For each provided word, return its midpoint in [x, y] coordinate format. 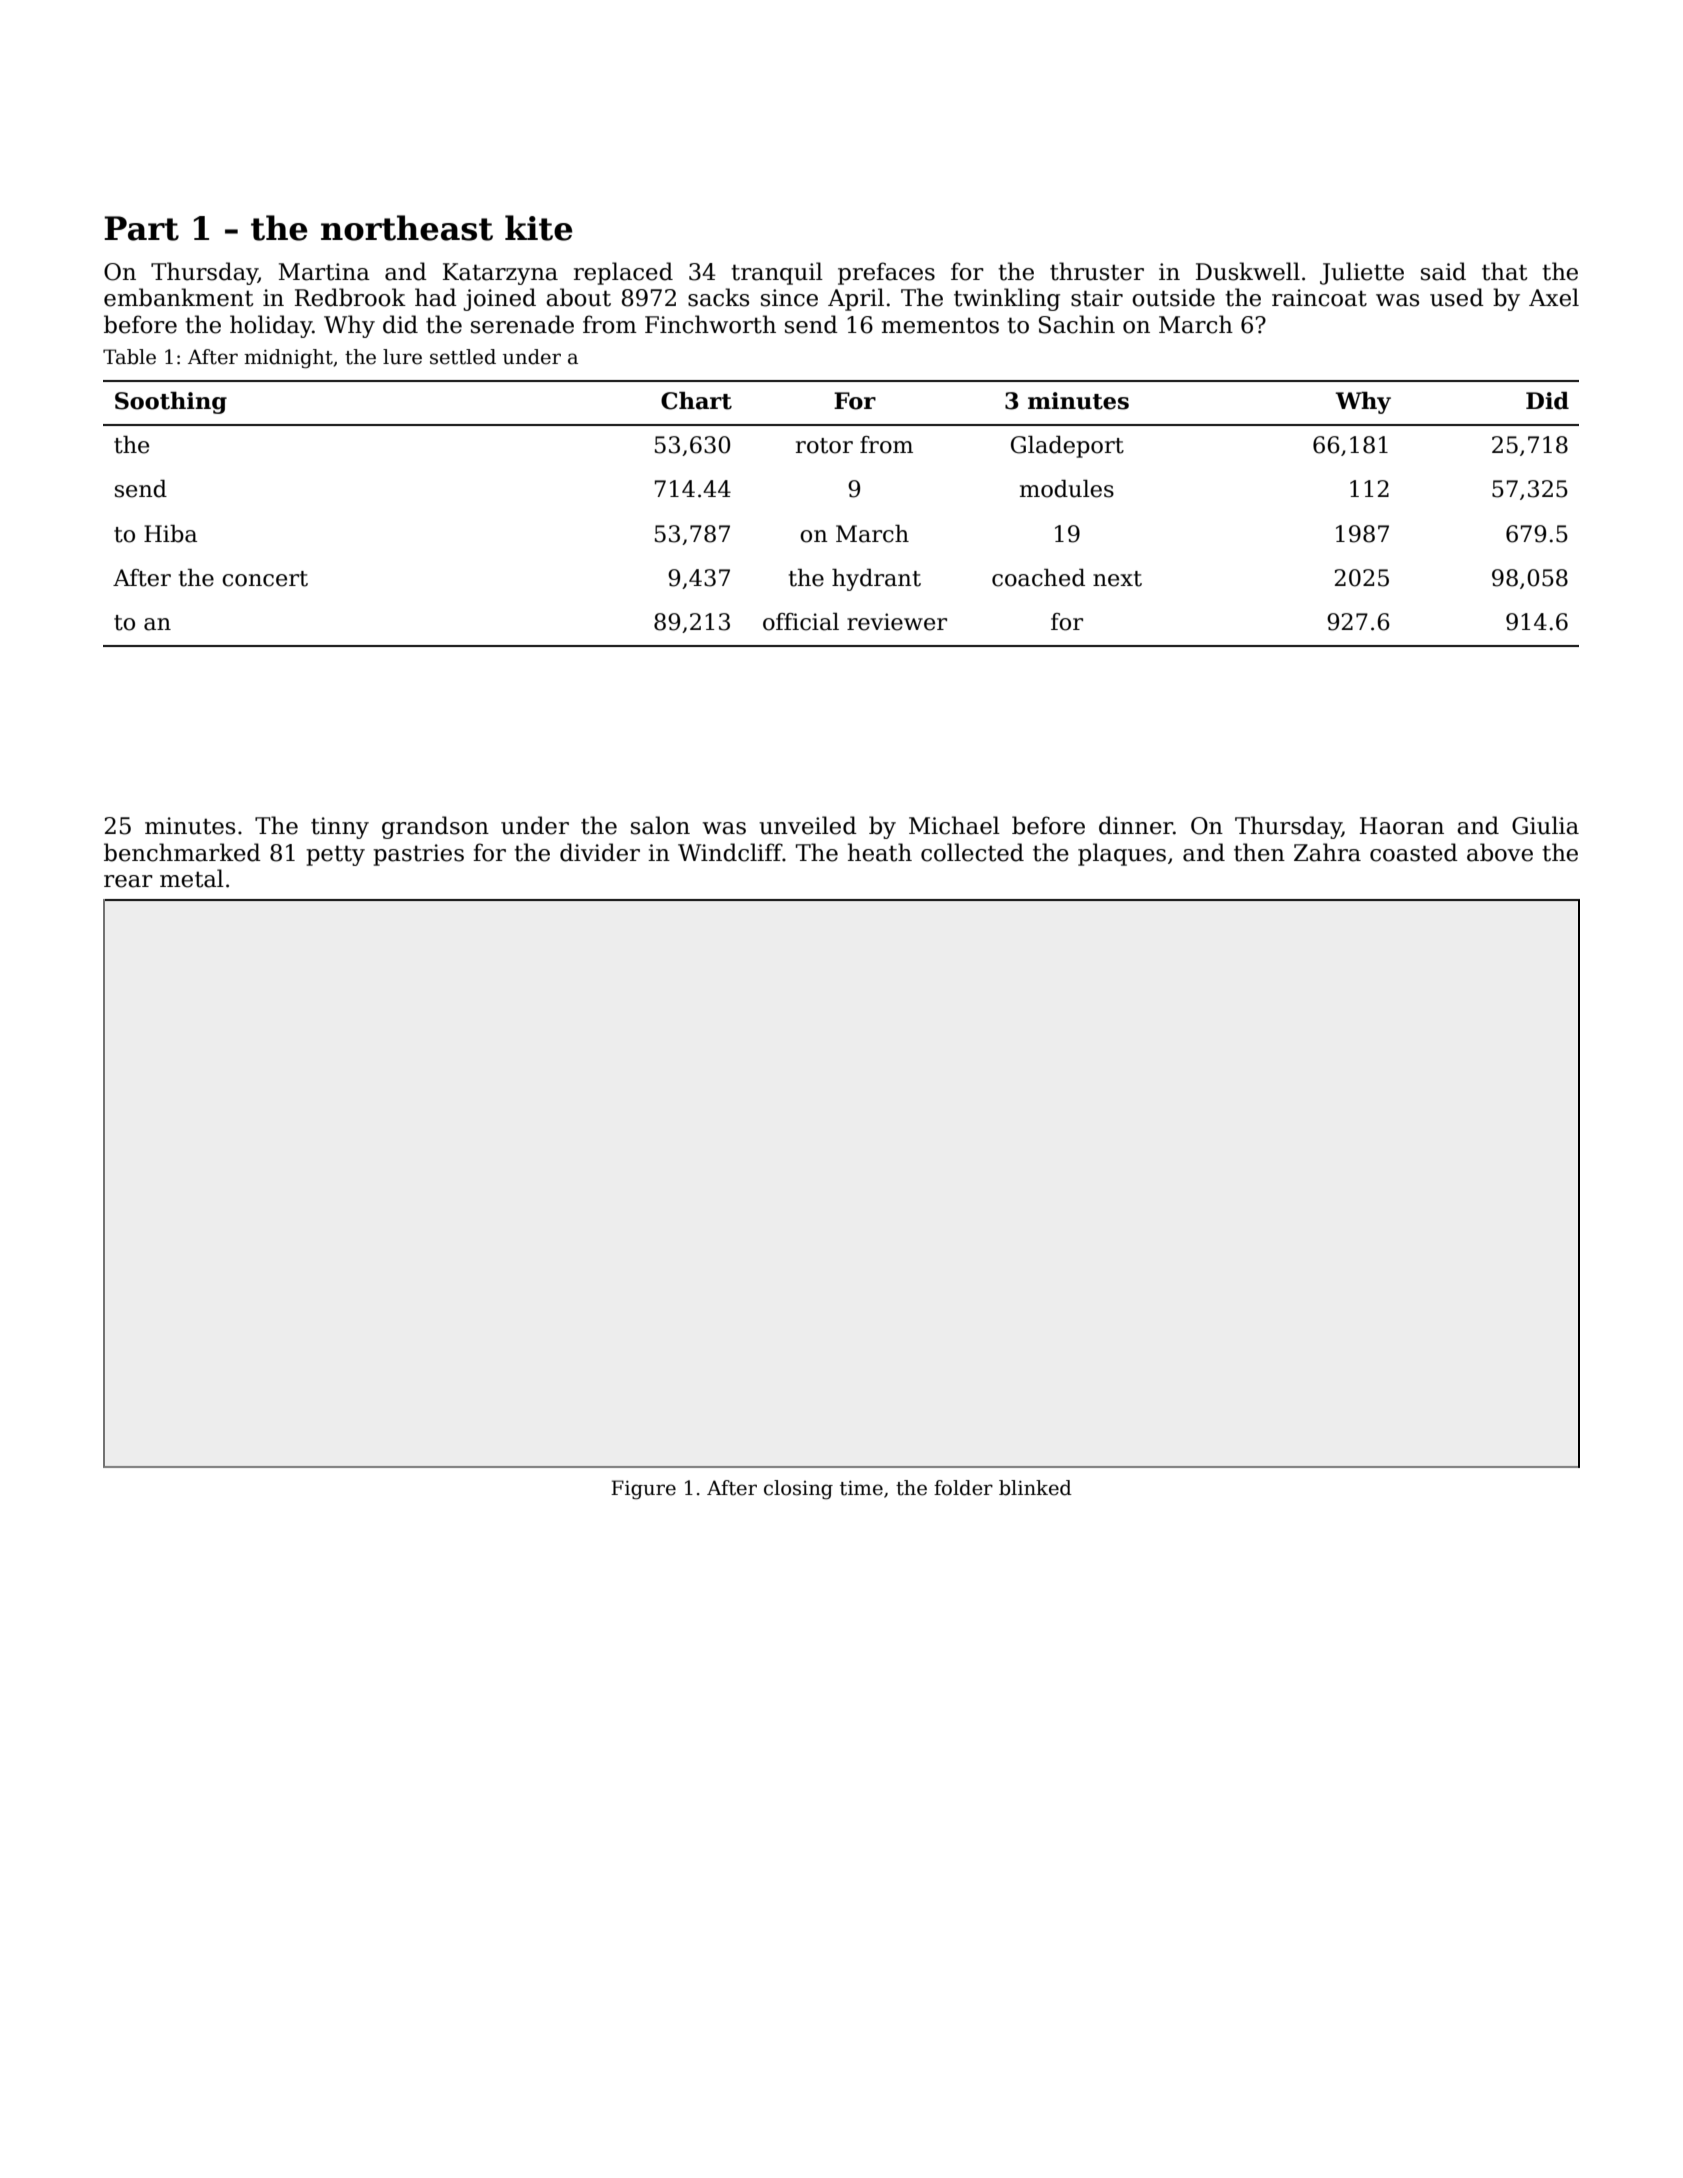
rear [128, 881]
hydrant [876, 580]
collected [972, 852]
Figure [643, 1490]
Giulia [1545, 825]
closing [798, 1490]
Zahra [1327, 852]
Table [129, 357]
